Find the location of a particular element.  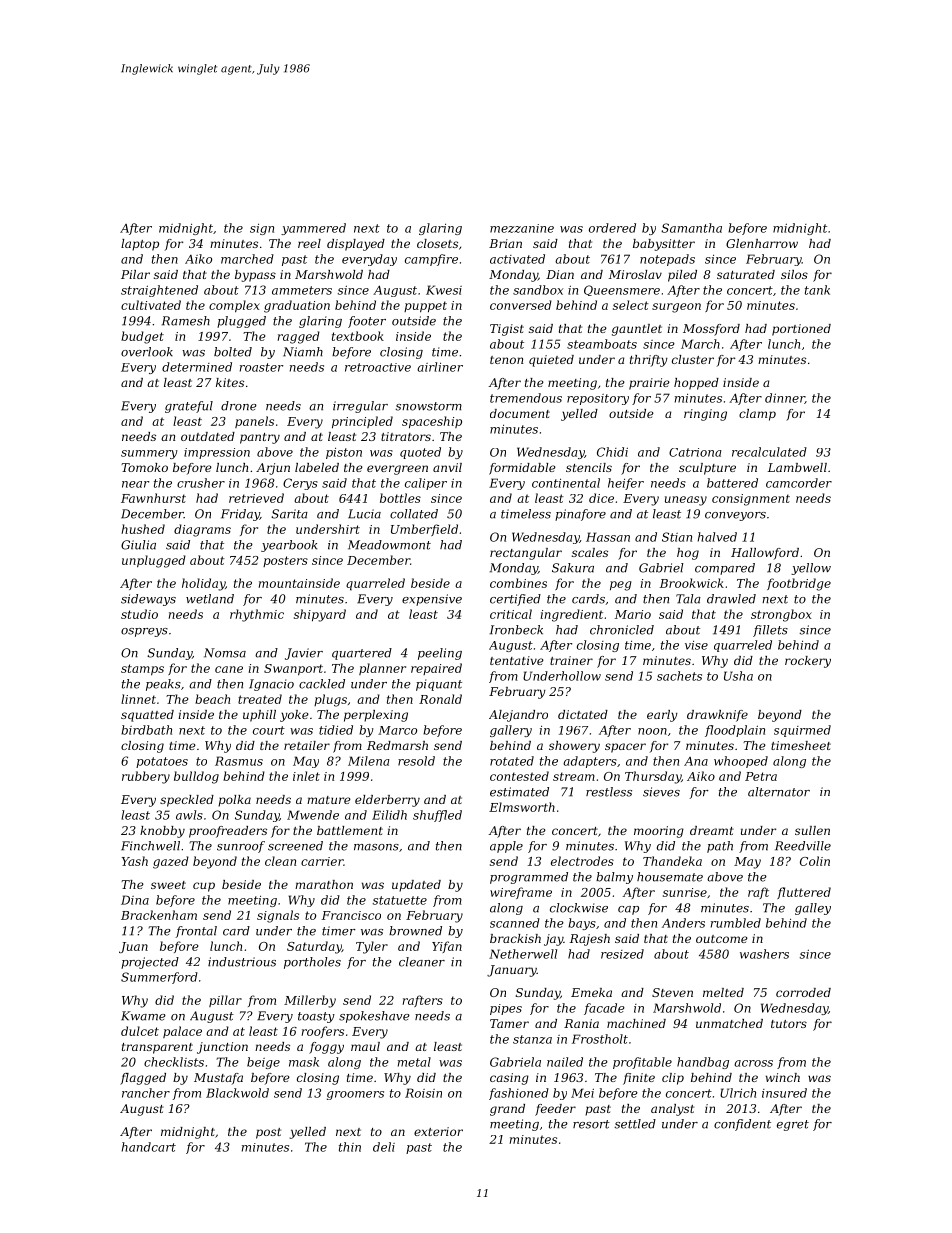

Rasmus is located at coordinates (239, 761).
